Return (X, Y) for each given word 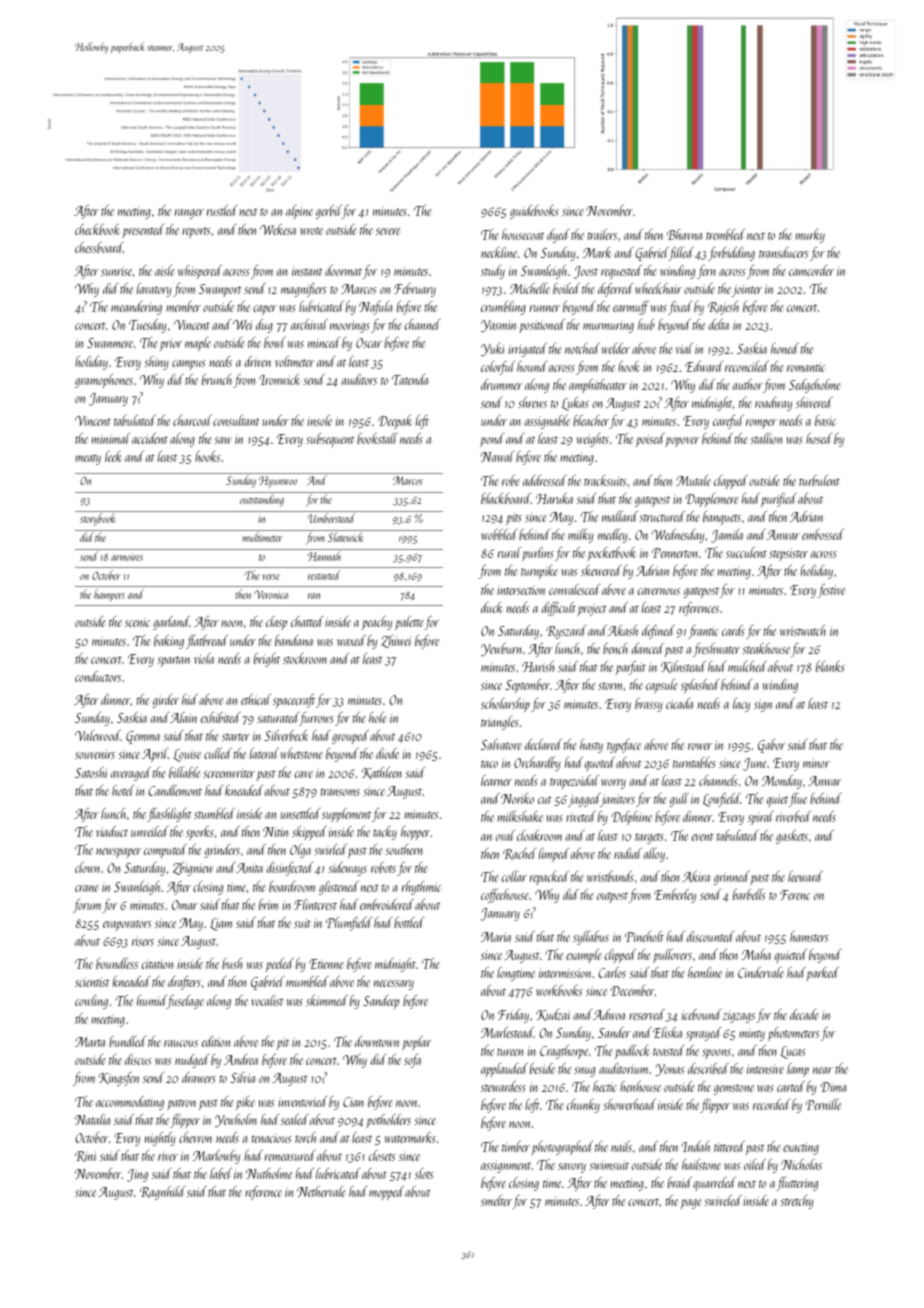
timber (516, 1146)
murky (810, 236)
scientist (92, 982)
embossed (823, 534)
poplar (417, 1043)
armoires (127, 557)
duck (491, 607)
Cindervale (761, 972)
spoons (716, 1054)
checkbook (97, 229)
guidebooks (534, 212)
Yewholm (236, 1121)
